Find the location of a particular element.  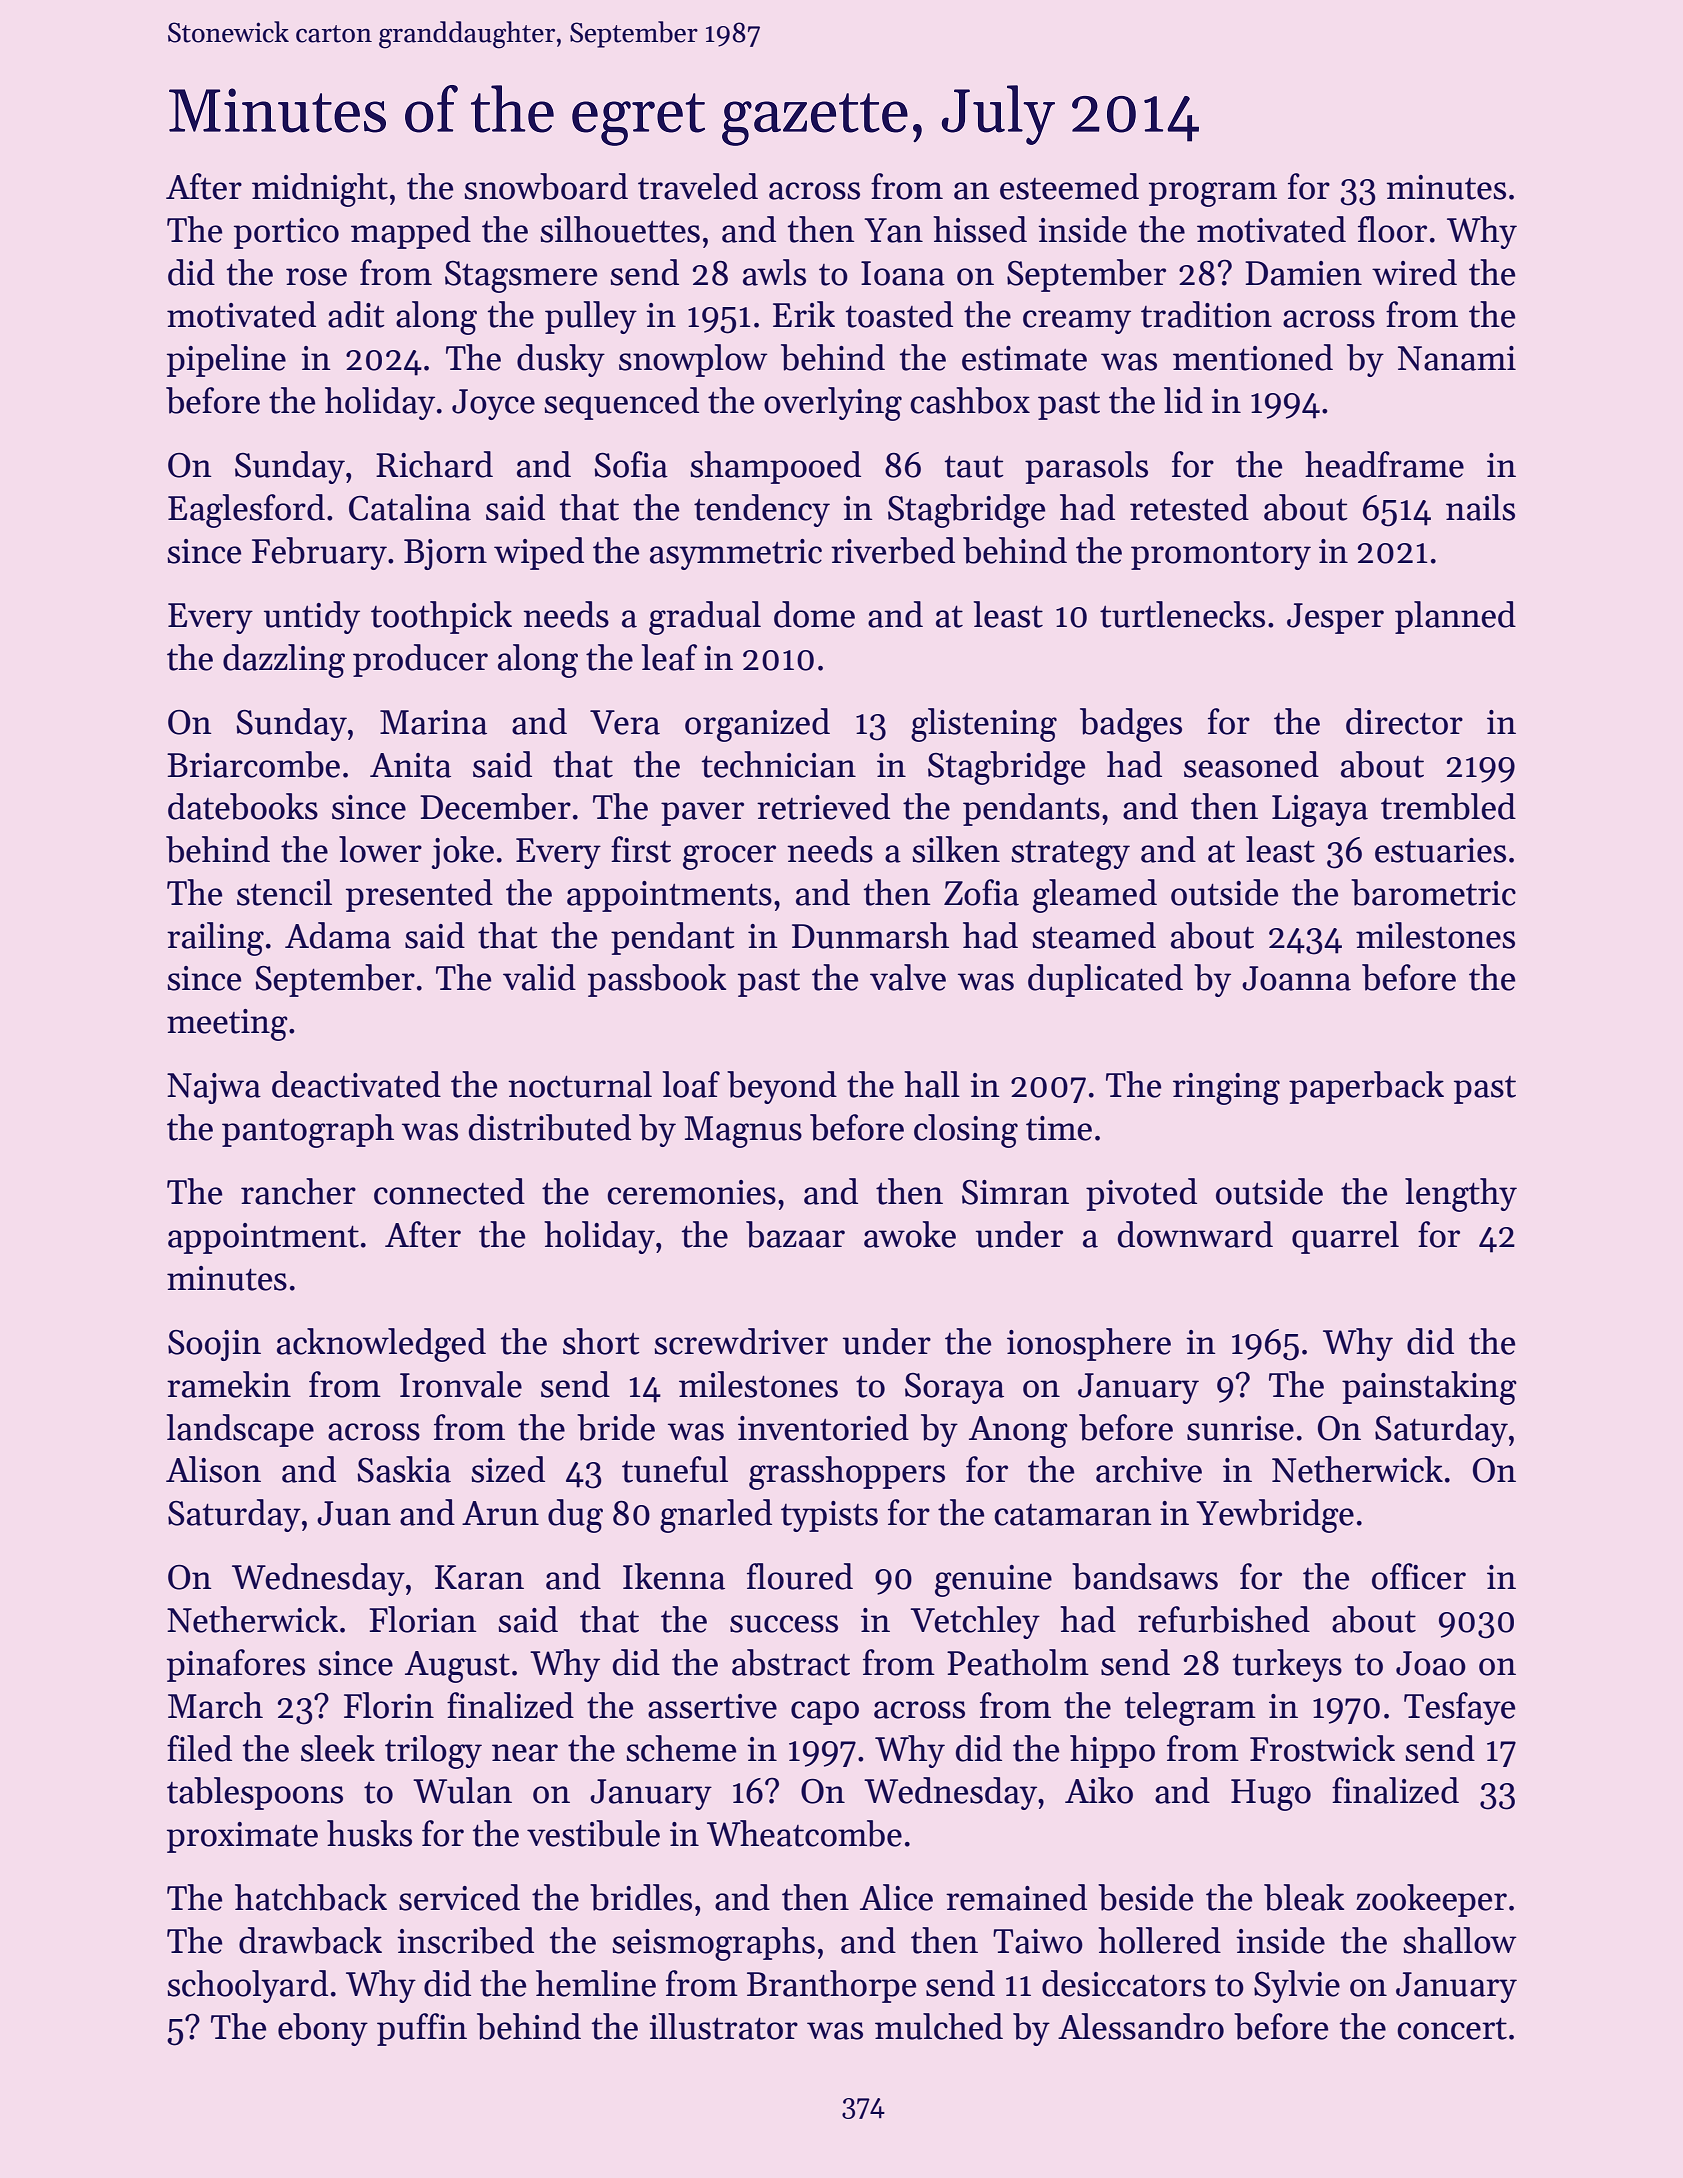

Tesfaye is located at coordinates (1459, 1708).
